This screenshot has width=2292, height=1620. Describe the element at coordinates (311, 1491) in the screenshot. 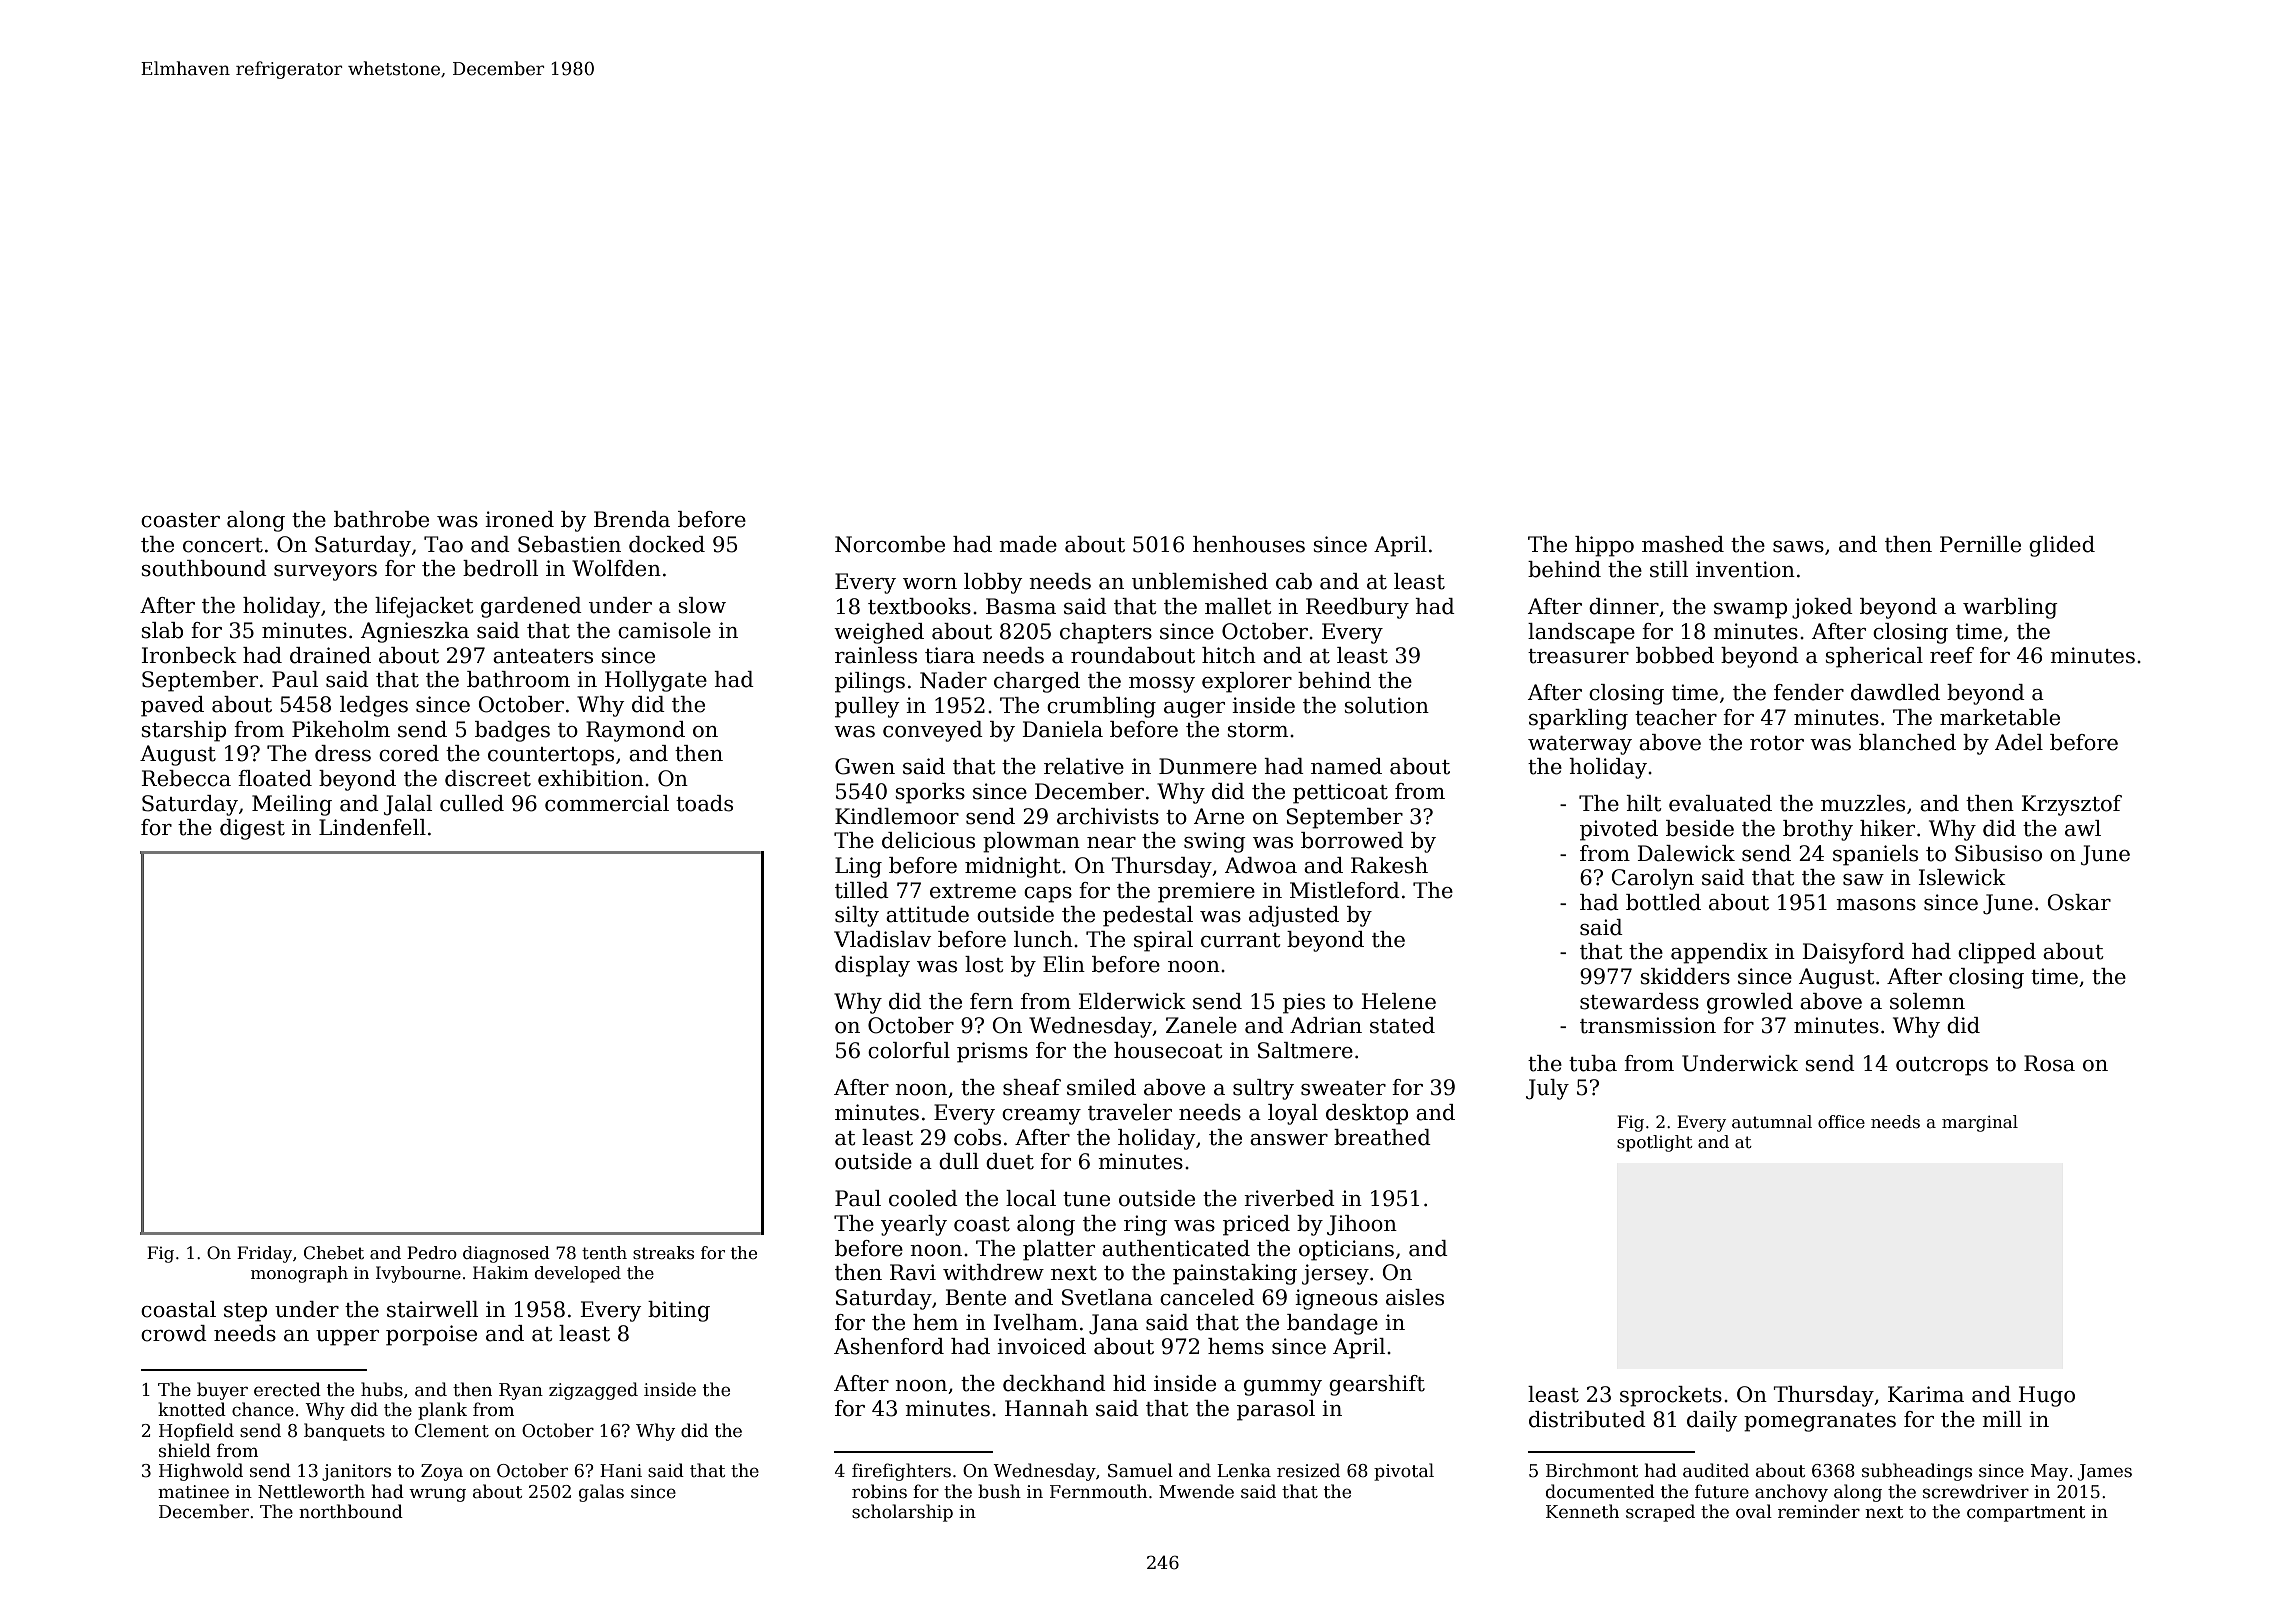

I see `Nettleworth` at that location.
